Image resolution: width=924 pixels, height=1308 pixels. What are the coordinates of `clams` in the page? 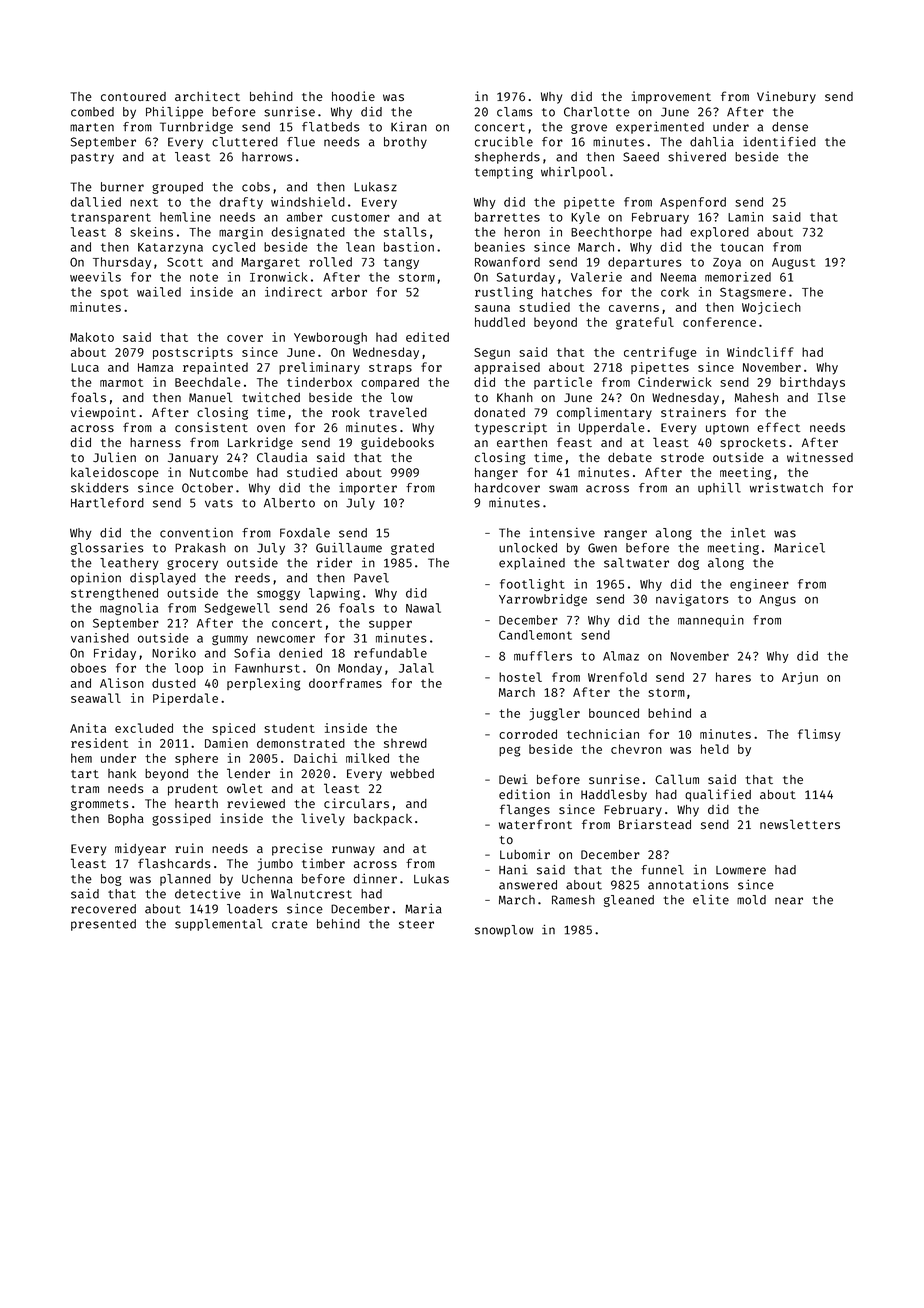 It's located at (515, 112).
